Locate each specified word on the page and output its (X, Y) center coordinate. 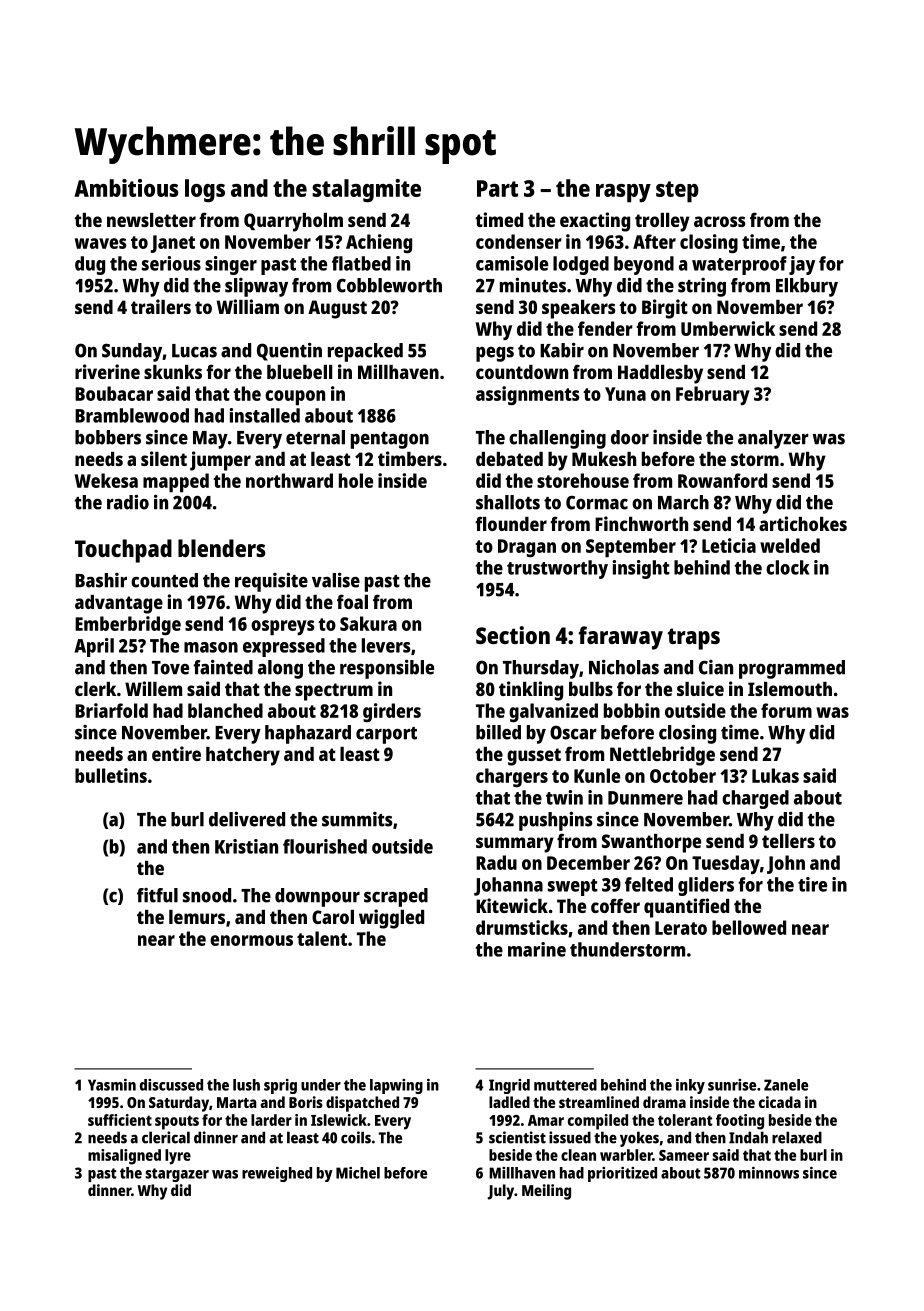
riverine (107, 371)
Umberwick (728, 328)
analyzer (773, 439)
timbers (410, 458)
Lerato (681, 928)
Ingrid (509, 1086)
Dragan (527, 548)
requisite (271, 582)
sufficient (120, 1120)
